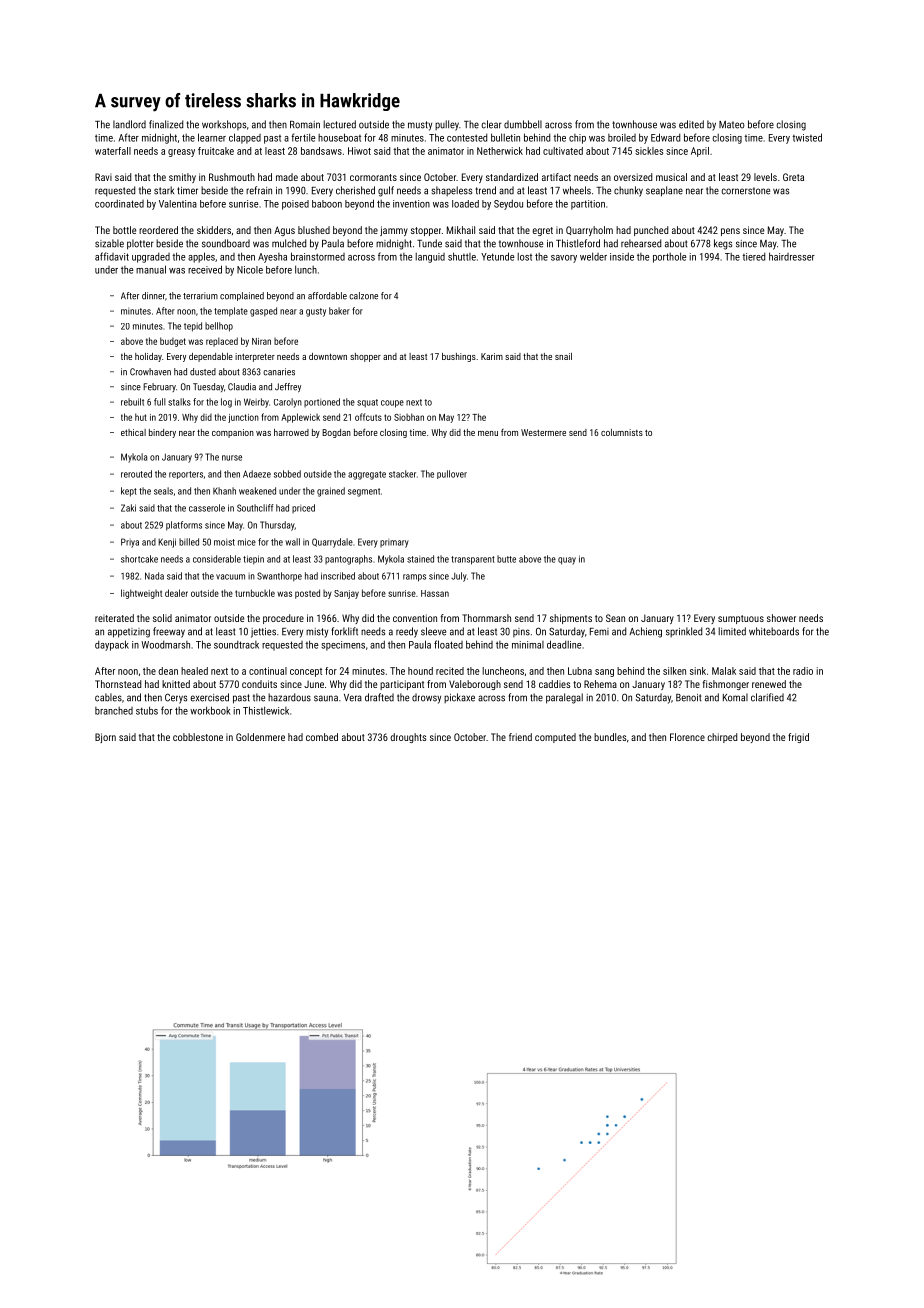 This screenshot has height=1308, width=924. What do you see at coordinates (147, 710) in the screenshot?
I see `stubs` at bounding box center [147, 710].
